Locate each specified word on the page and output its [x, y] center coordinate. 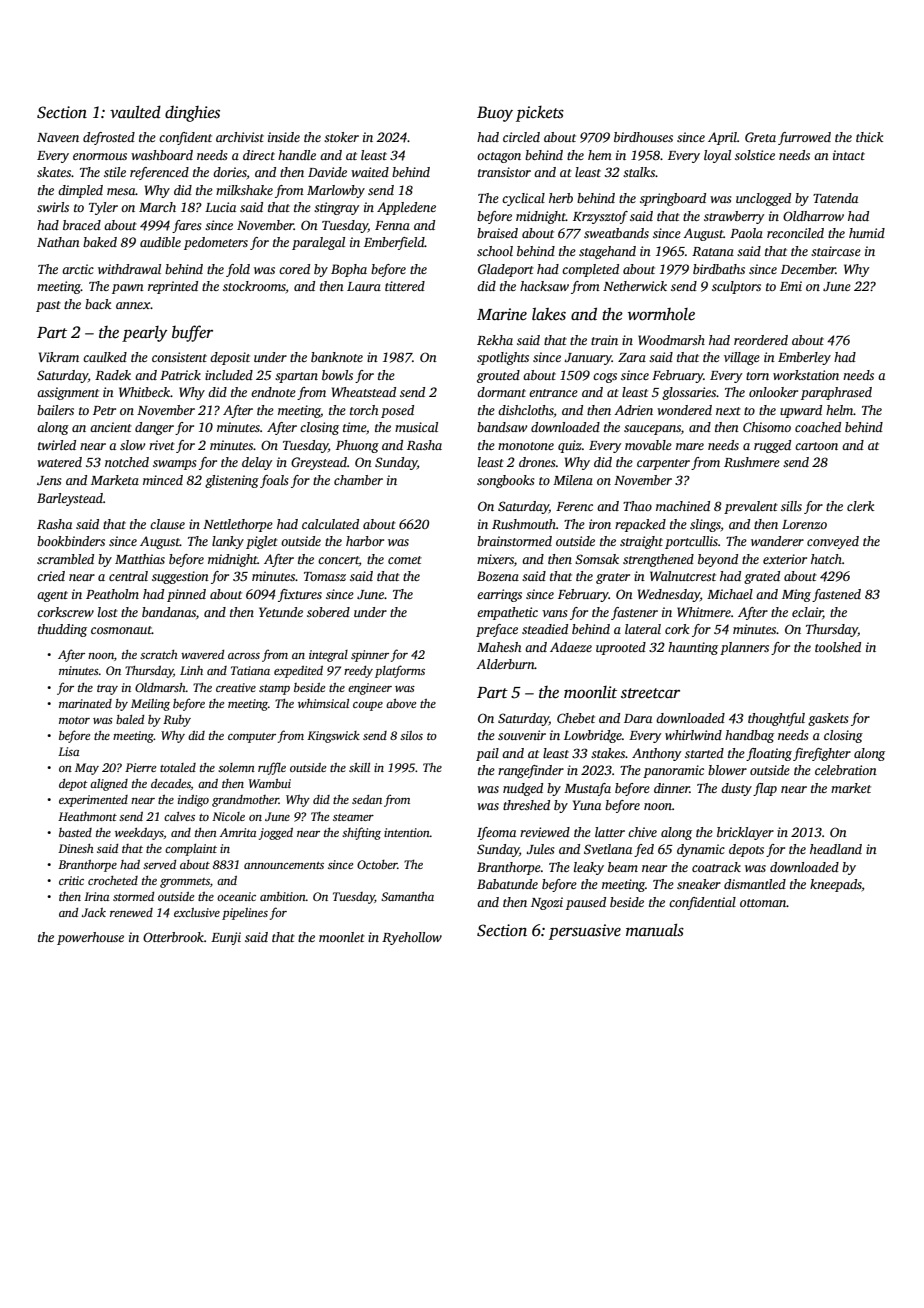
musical [416, 427]
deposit [230, 358]
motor [74, 720]
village [742, 358]
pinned [186, 595]
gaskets [828, 719]
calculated [330, 524]
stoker [341, 137]
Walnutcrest [683, 576]
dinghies [192, 114]
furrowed [804, 138]
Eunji [226, 938]
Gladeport [506, 270]
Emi [791, 286]
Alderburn [505, 664]
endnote [273, 392]
